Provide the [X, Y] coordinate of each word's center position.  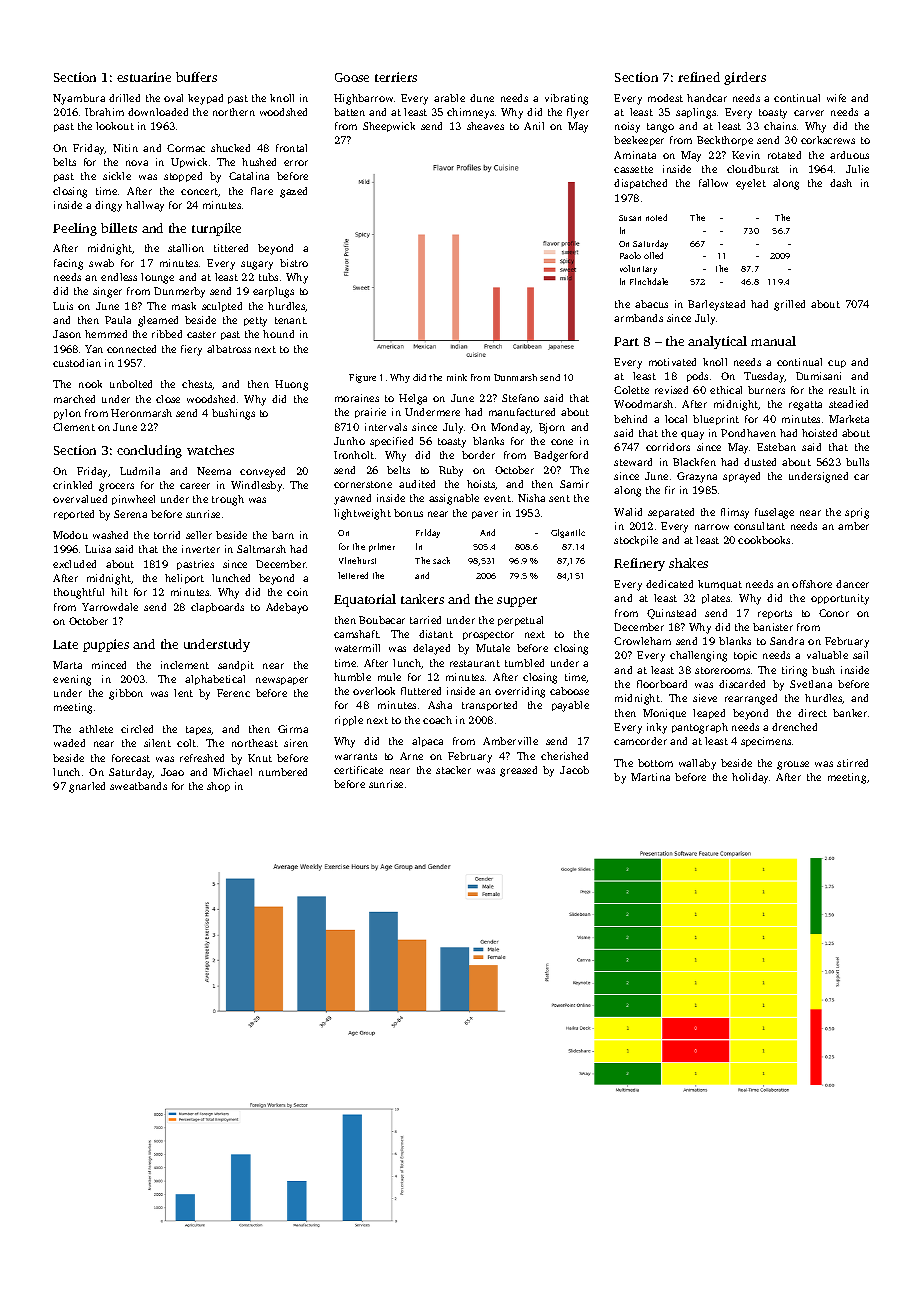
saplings [696, 113]
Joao [172, 772]
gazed [293, 192]
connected [131, 349]
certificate [358, 770]
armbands [638, 318]
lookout [115, 126]
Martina [650, 777]
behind [630, 419]
